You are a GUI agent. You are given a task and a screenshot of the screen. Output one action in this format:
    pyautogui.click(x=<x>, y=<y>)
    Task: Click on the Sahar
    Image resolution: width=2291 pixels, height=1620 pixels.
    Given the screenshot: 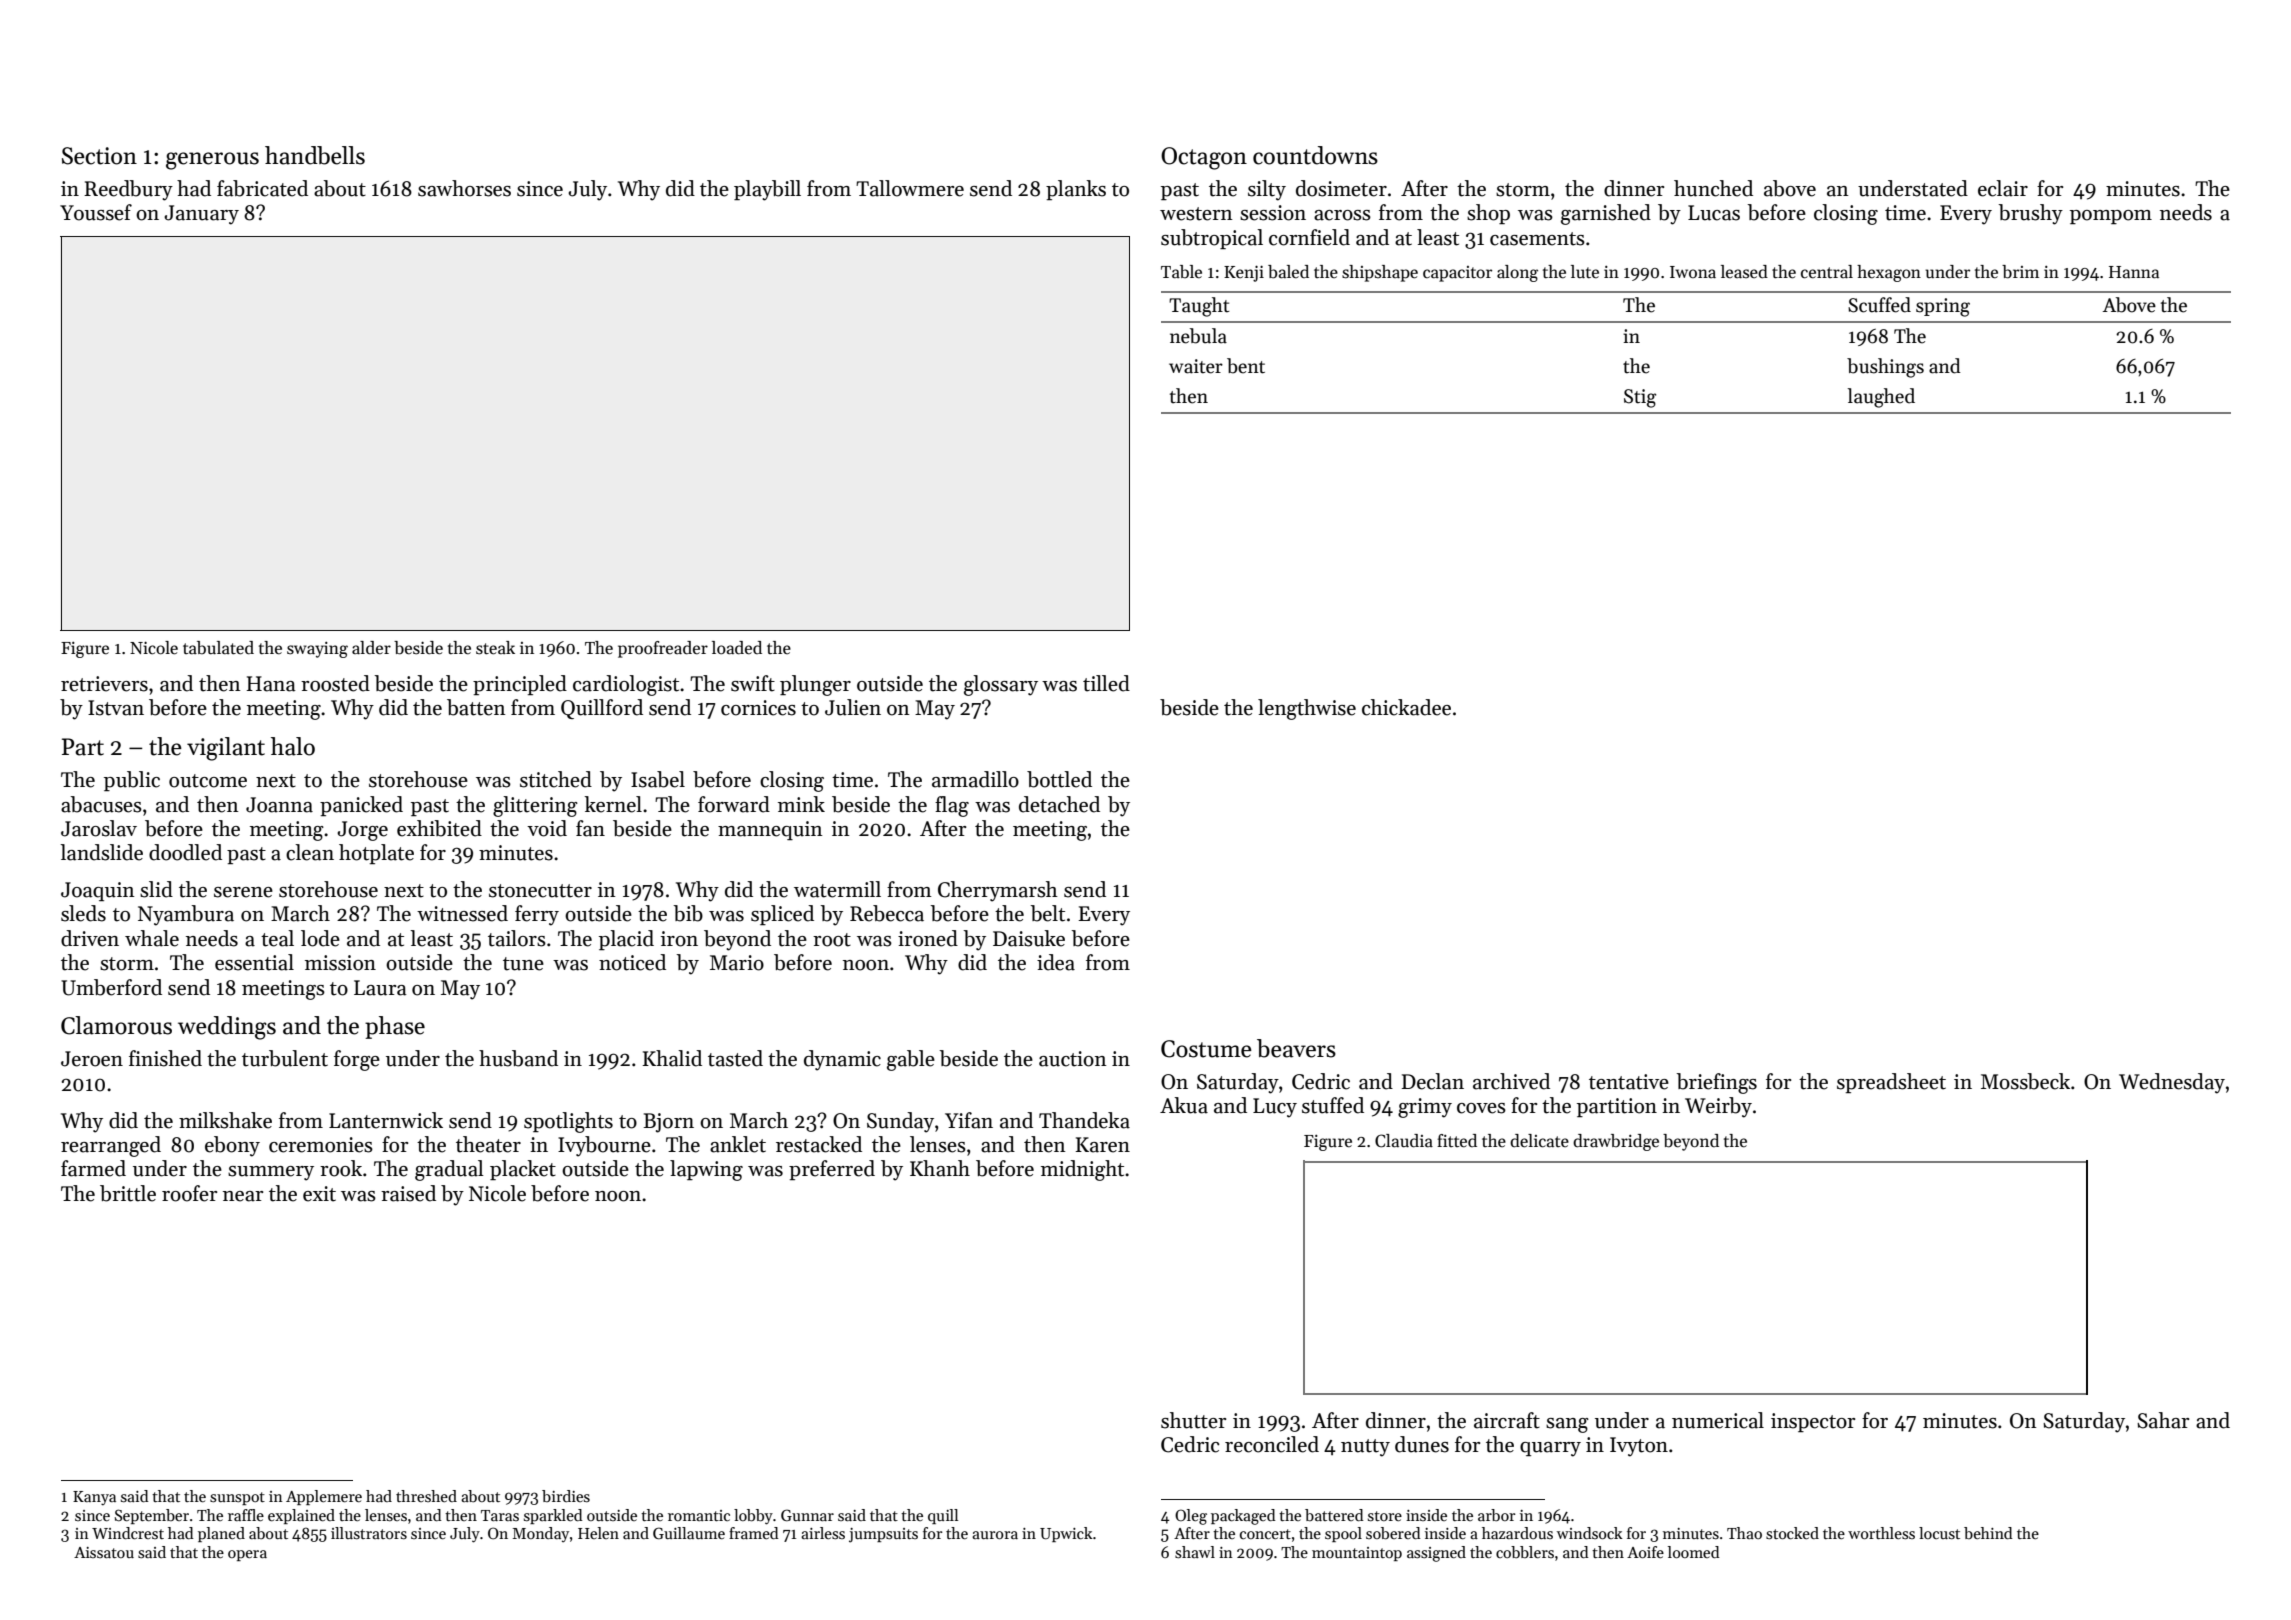 What is the action you would take?
    pyautogui.click(x=2163, y=1420)
